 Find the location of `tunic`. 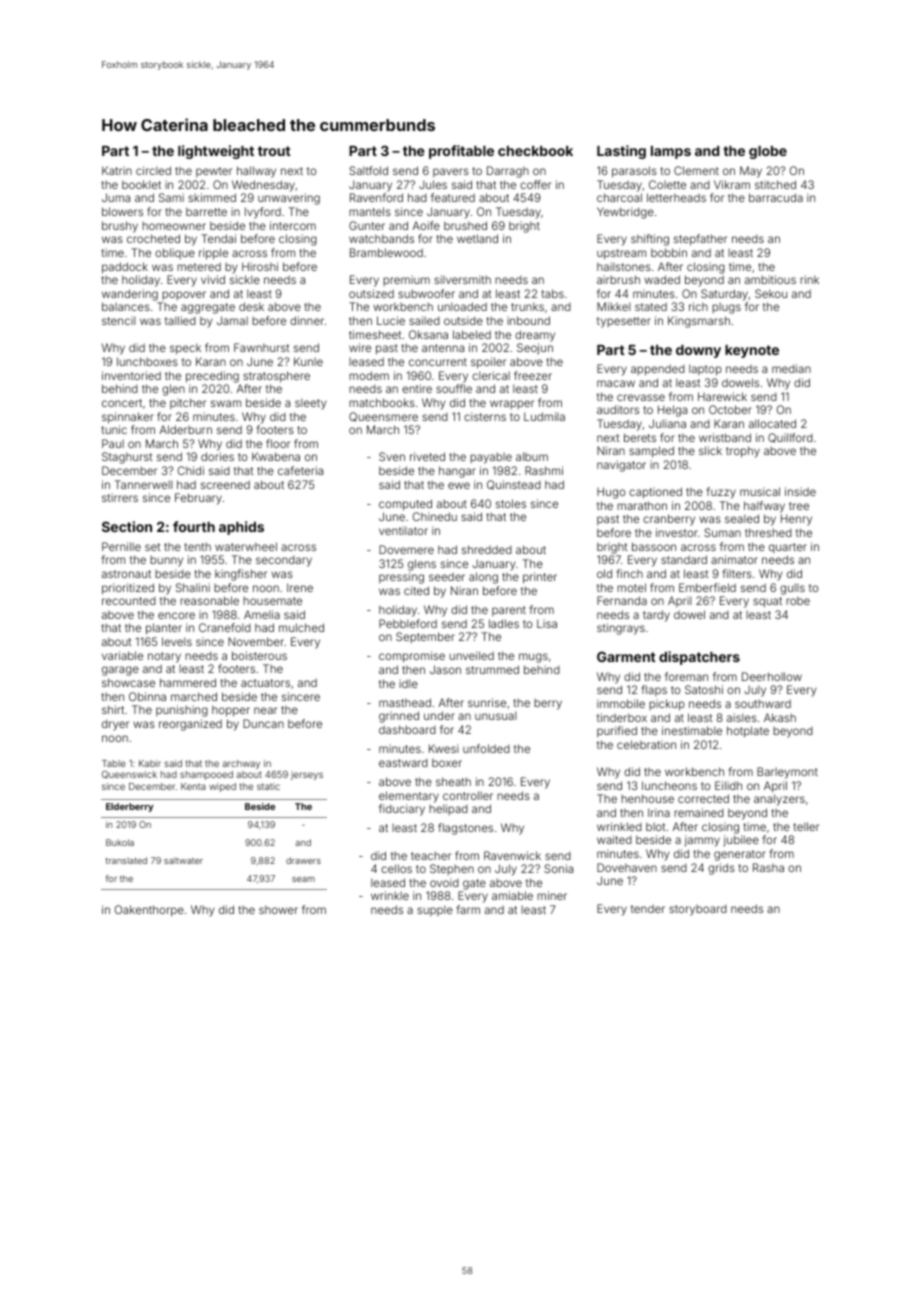

tunic is located at coordinates (114, 429).
